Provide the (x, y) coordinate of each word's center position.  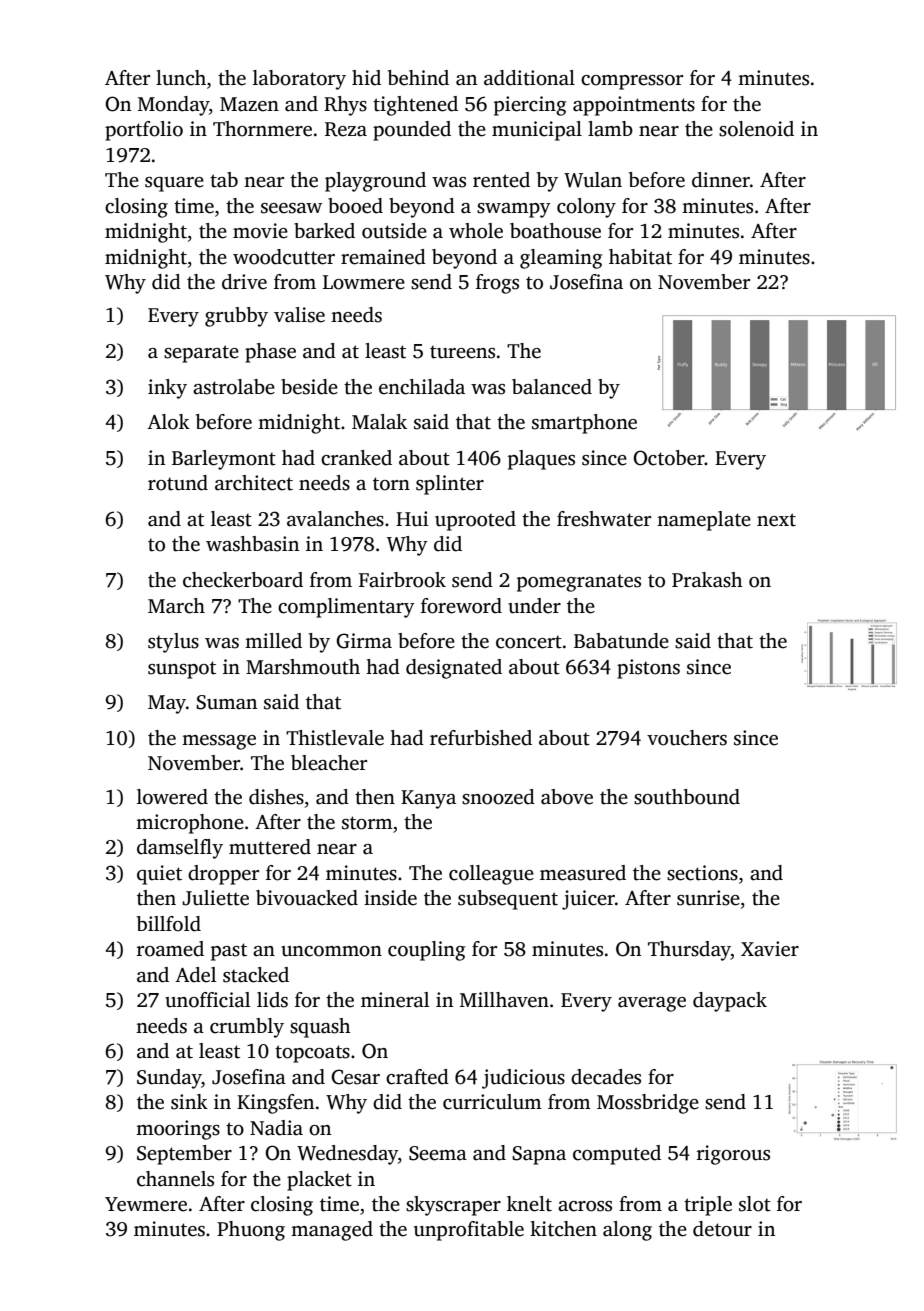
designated (454, 669)
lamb (610, 129)
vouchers (687, 738)
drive (244, 282)
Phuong (251, 1231)
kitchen (563, 1229)
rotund (178, 483)
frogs (497, 284)
